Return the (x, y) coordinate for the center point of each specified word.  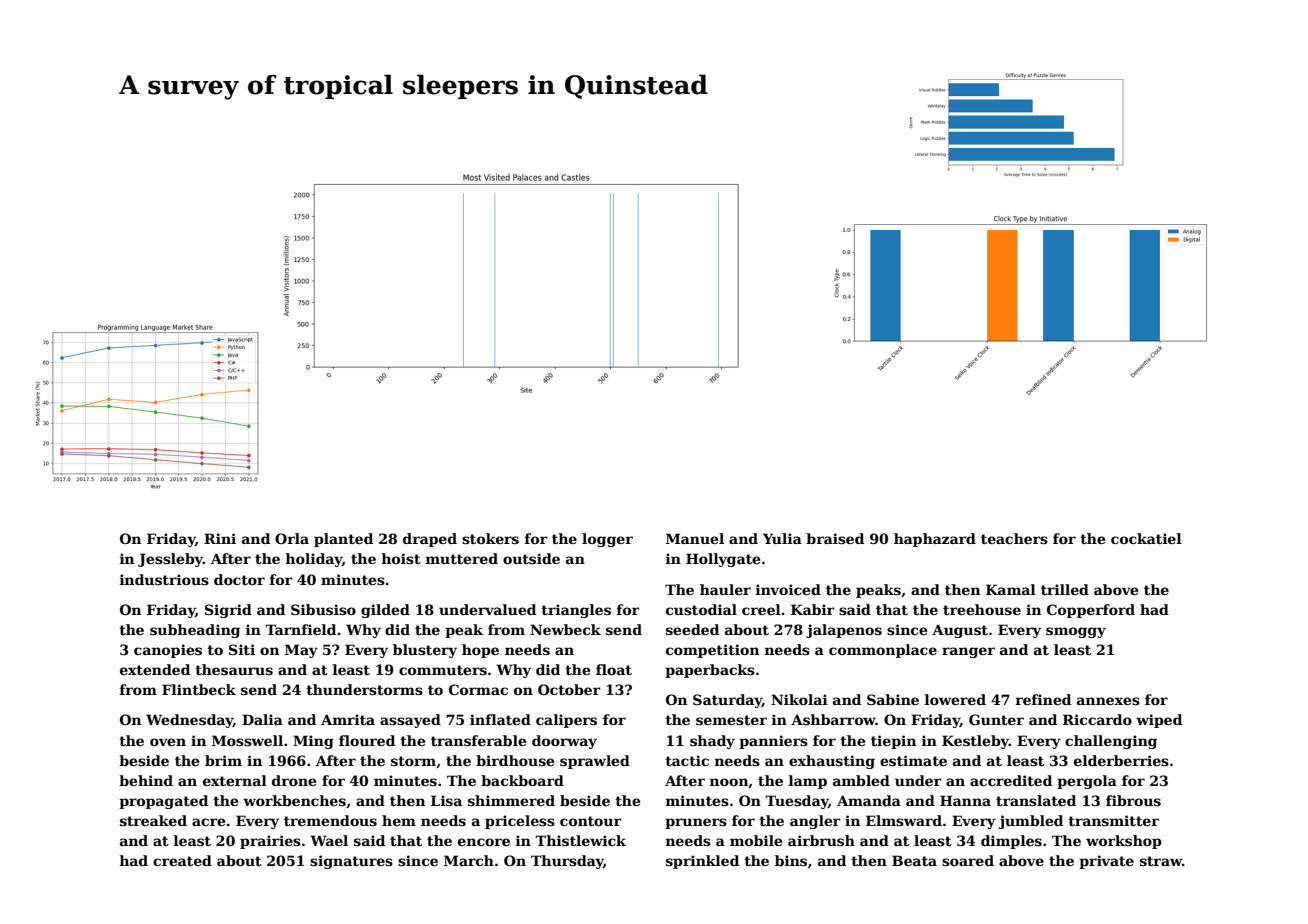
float (614, 669)
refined (1043, 699)
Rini (220, 538)
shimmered (511, 800)
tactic (687, 760)
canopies (168, 651)
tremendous (330, 820)
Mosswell (247, 740)
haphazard (935, 540)
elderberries (1121, 760)
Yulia (782, 538)
